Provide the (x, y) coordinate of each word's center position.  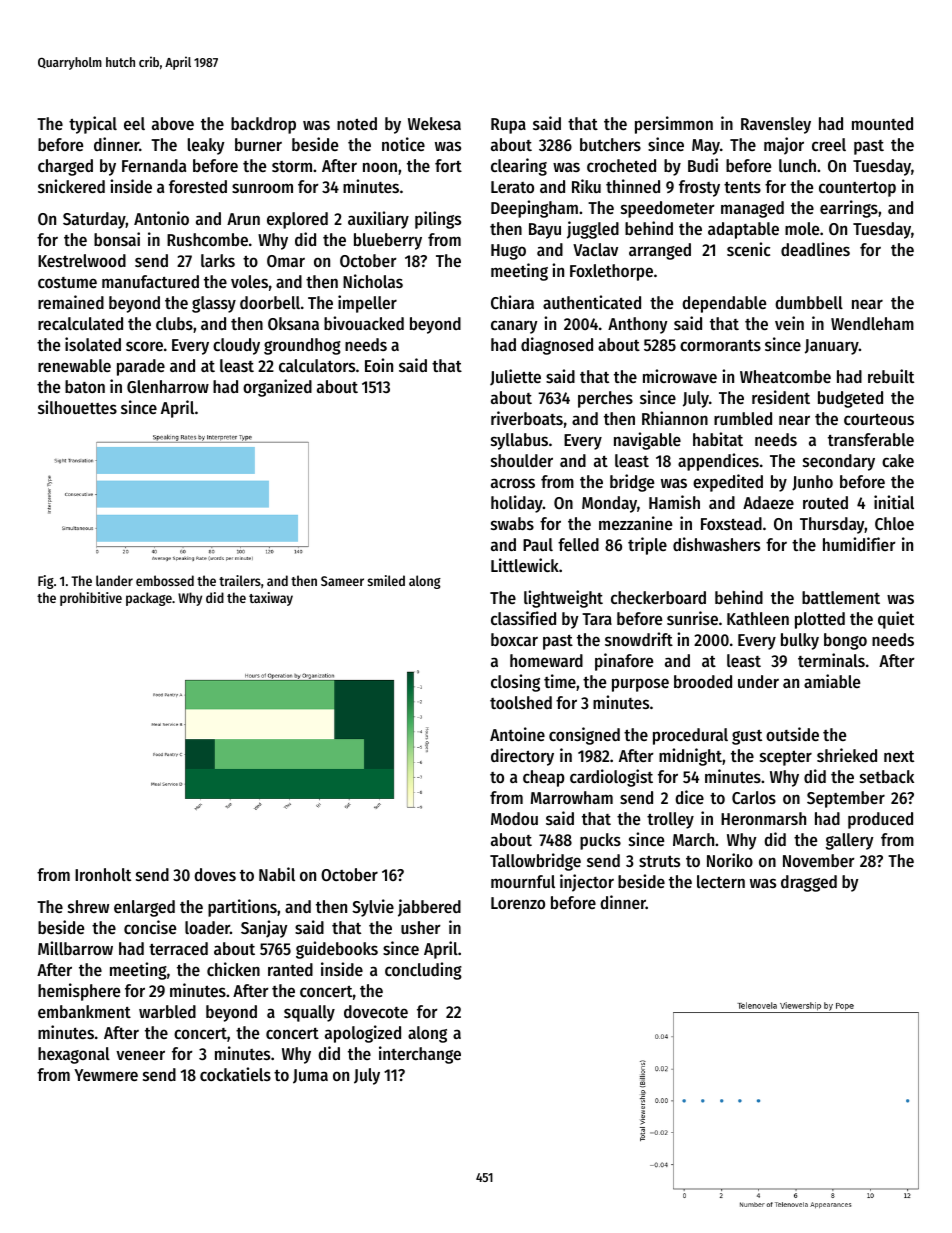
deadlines (815, 249)
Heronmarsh (763, 818)
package (149, 599)
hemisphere (79, 992)
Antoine (517, 734)
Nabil (277, 874)
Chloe (894, 523)
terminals (831, 660)
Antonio (161, 218)
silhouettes (77, 407)
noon (380, 167)
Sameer (342, 581)
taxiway (271, 599)
